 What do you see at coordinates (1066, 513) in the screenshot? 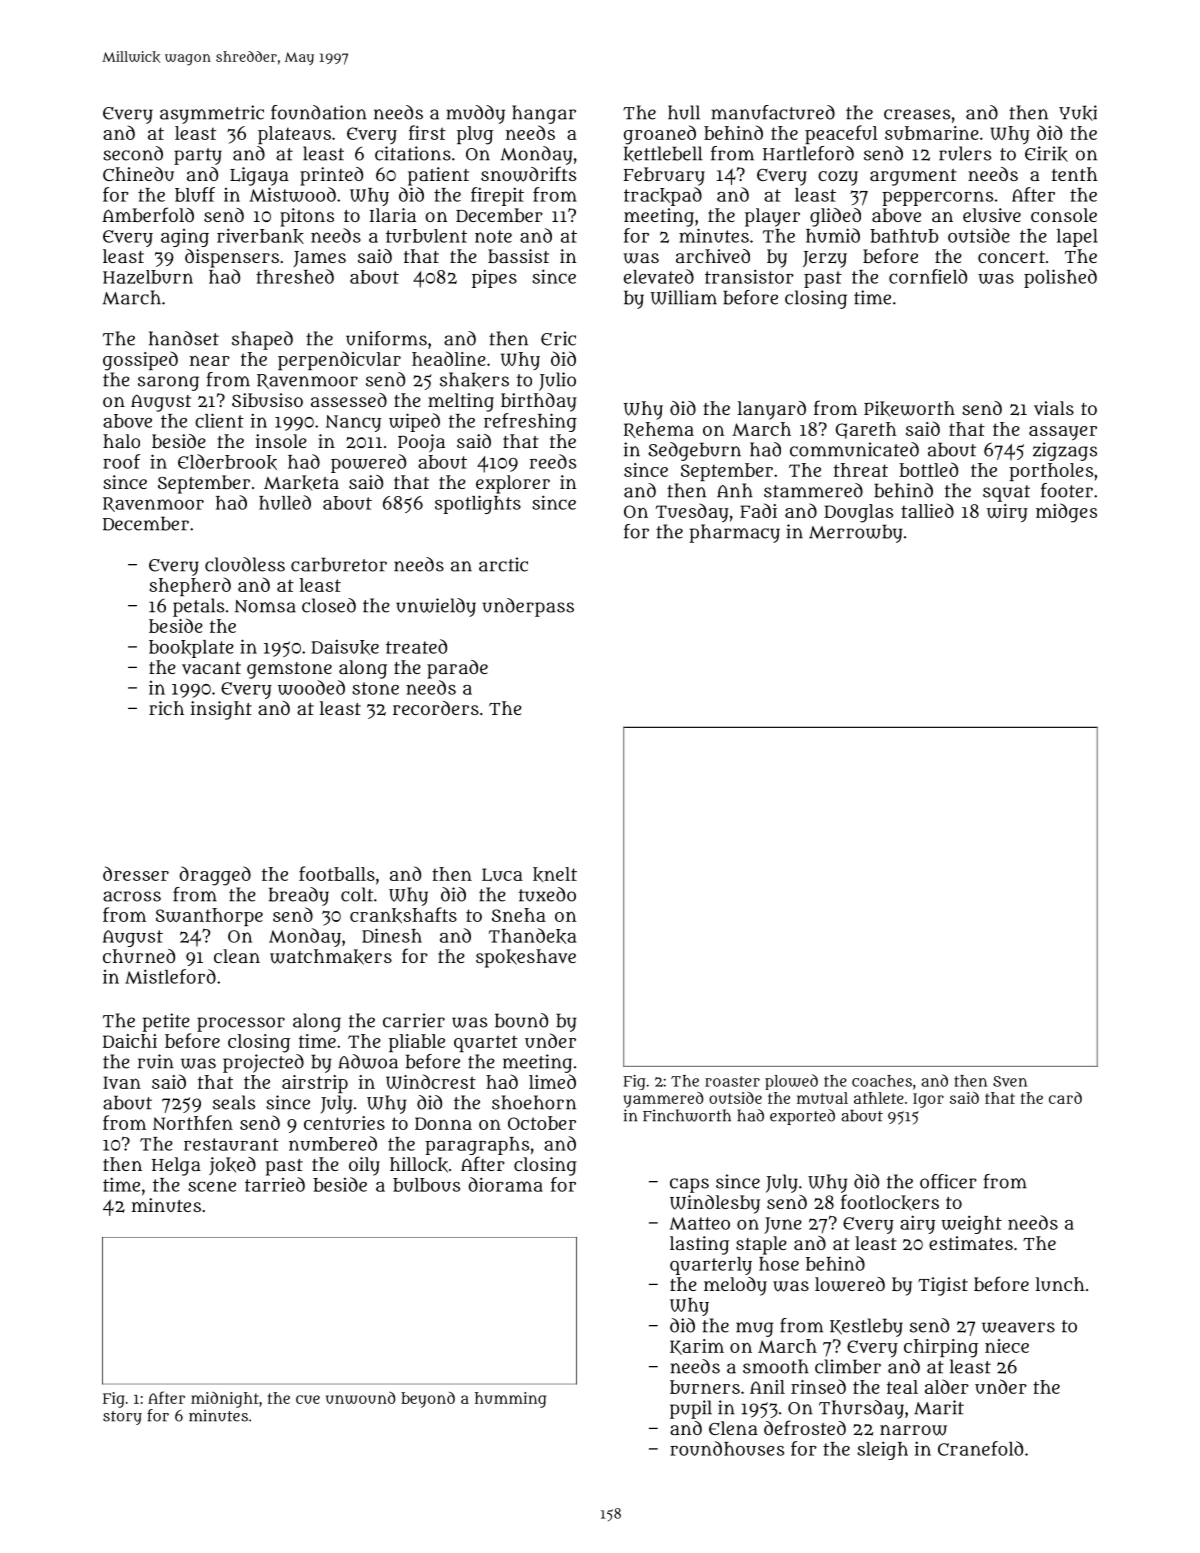
I see `midges` at bounding box center [1066, 513].
